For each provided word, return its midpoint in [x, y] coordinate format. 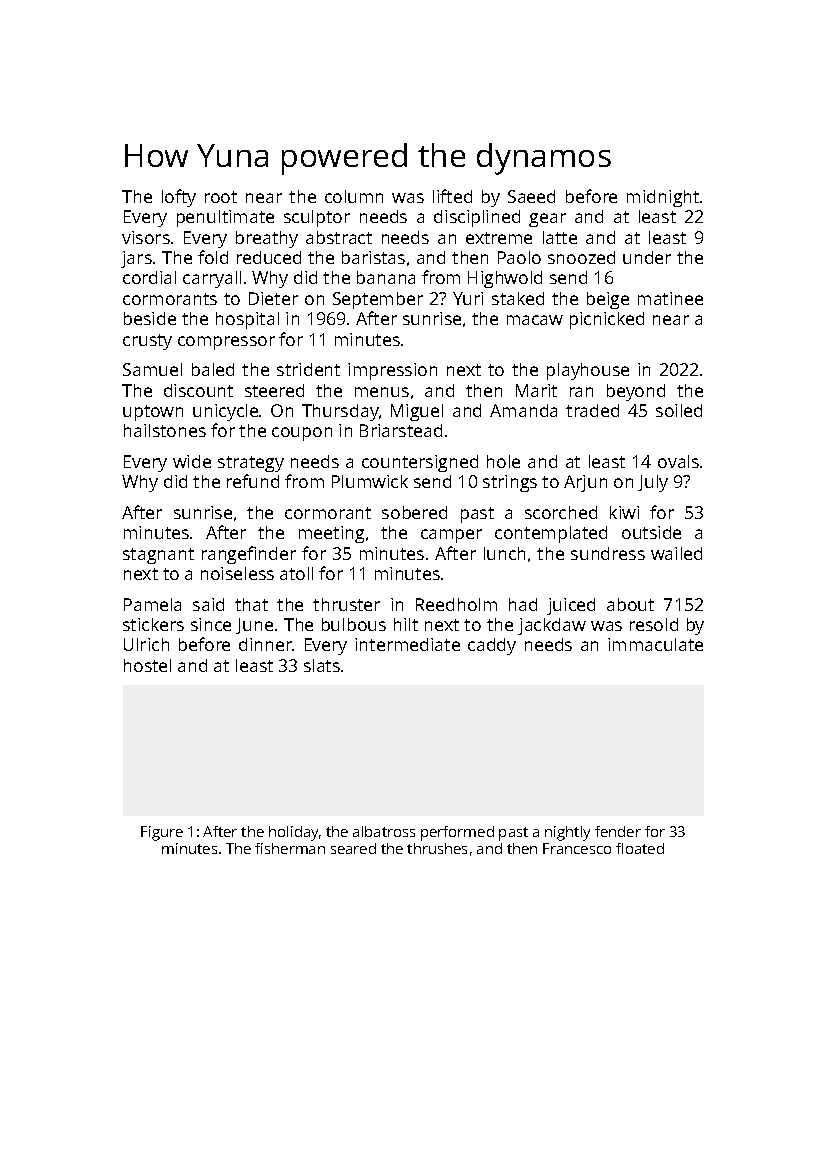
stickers [153, 624]
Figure [162, 833]
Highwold [505, 279]
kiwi [624, 512]
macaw [535, 320]
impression [392, 371]
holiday [293, 833]
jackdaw [552, 626]
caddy [492, 646]
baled [213, 369]
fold [213, 257]
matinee [670, 298]
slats [322, 665]
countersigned [420, 463]
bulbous [354, 624]
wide [192, 461]
